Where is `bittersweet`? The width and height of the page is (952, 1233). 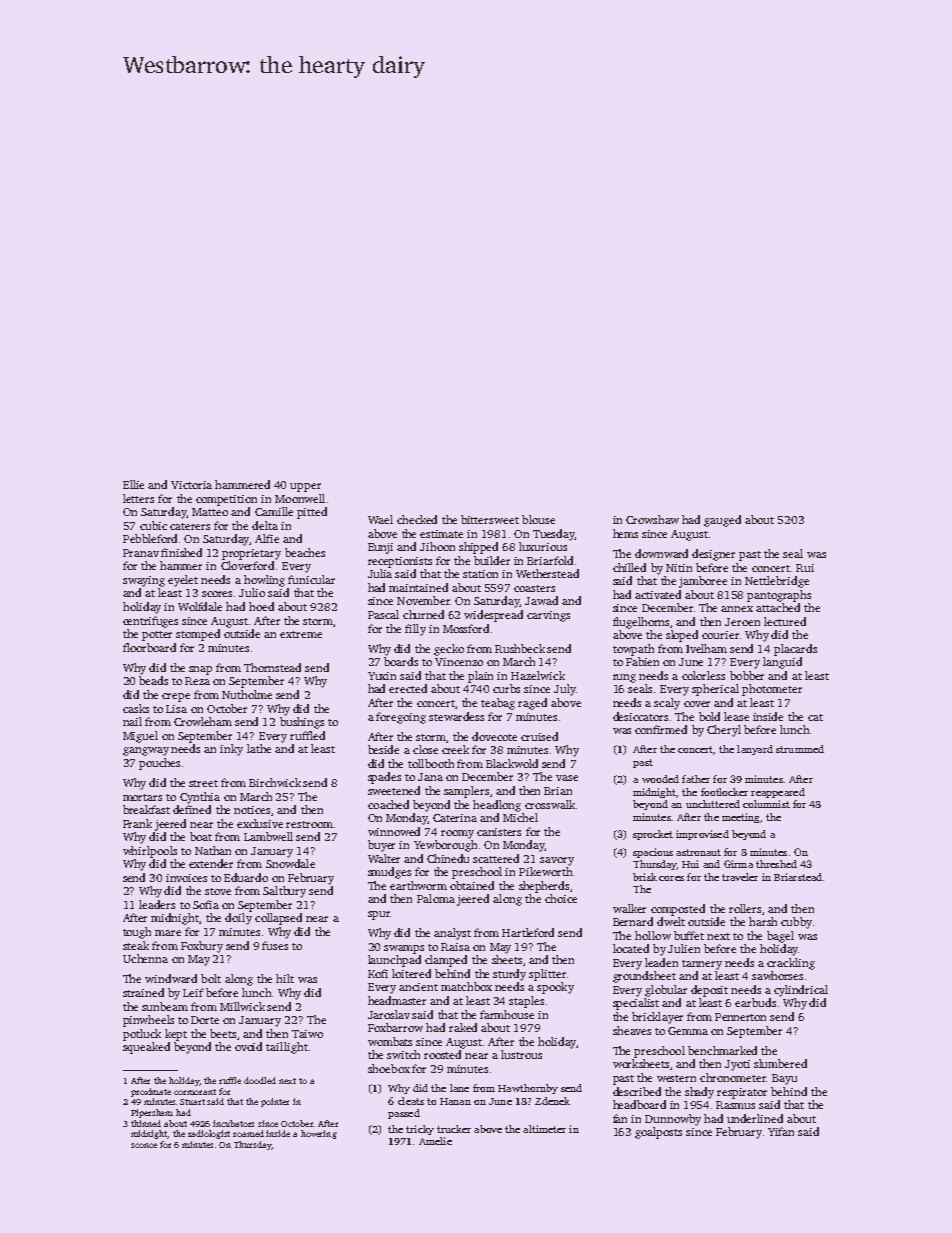
bittersweet is located at coordinates (490, 519).
